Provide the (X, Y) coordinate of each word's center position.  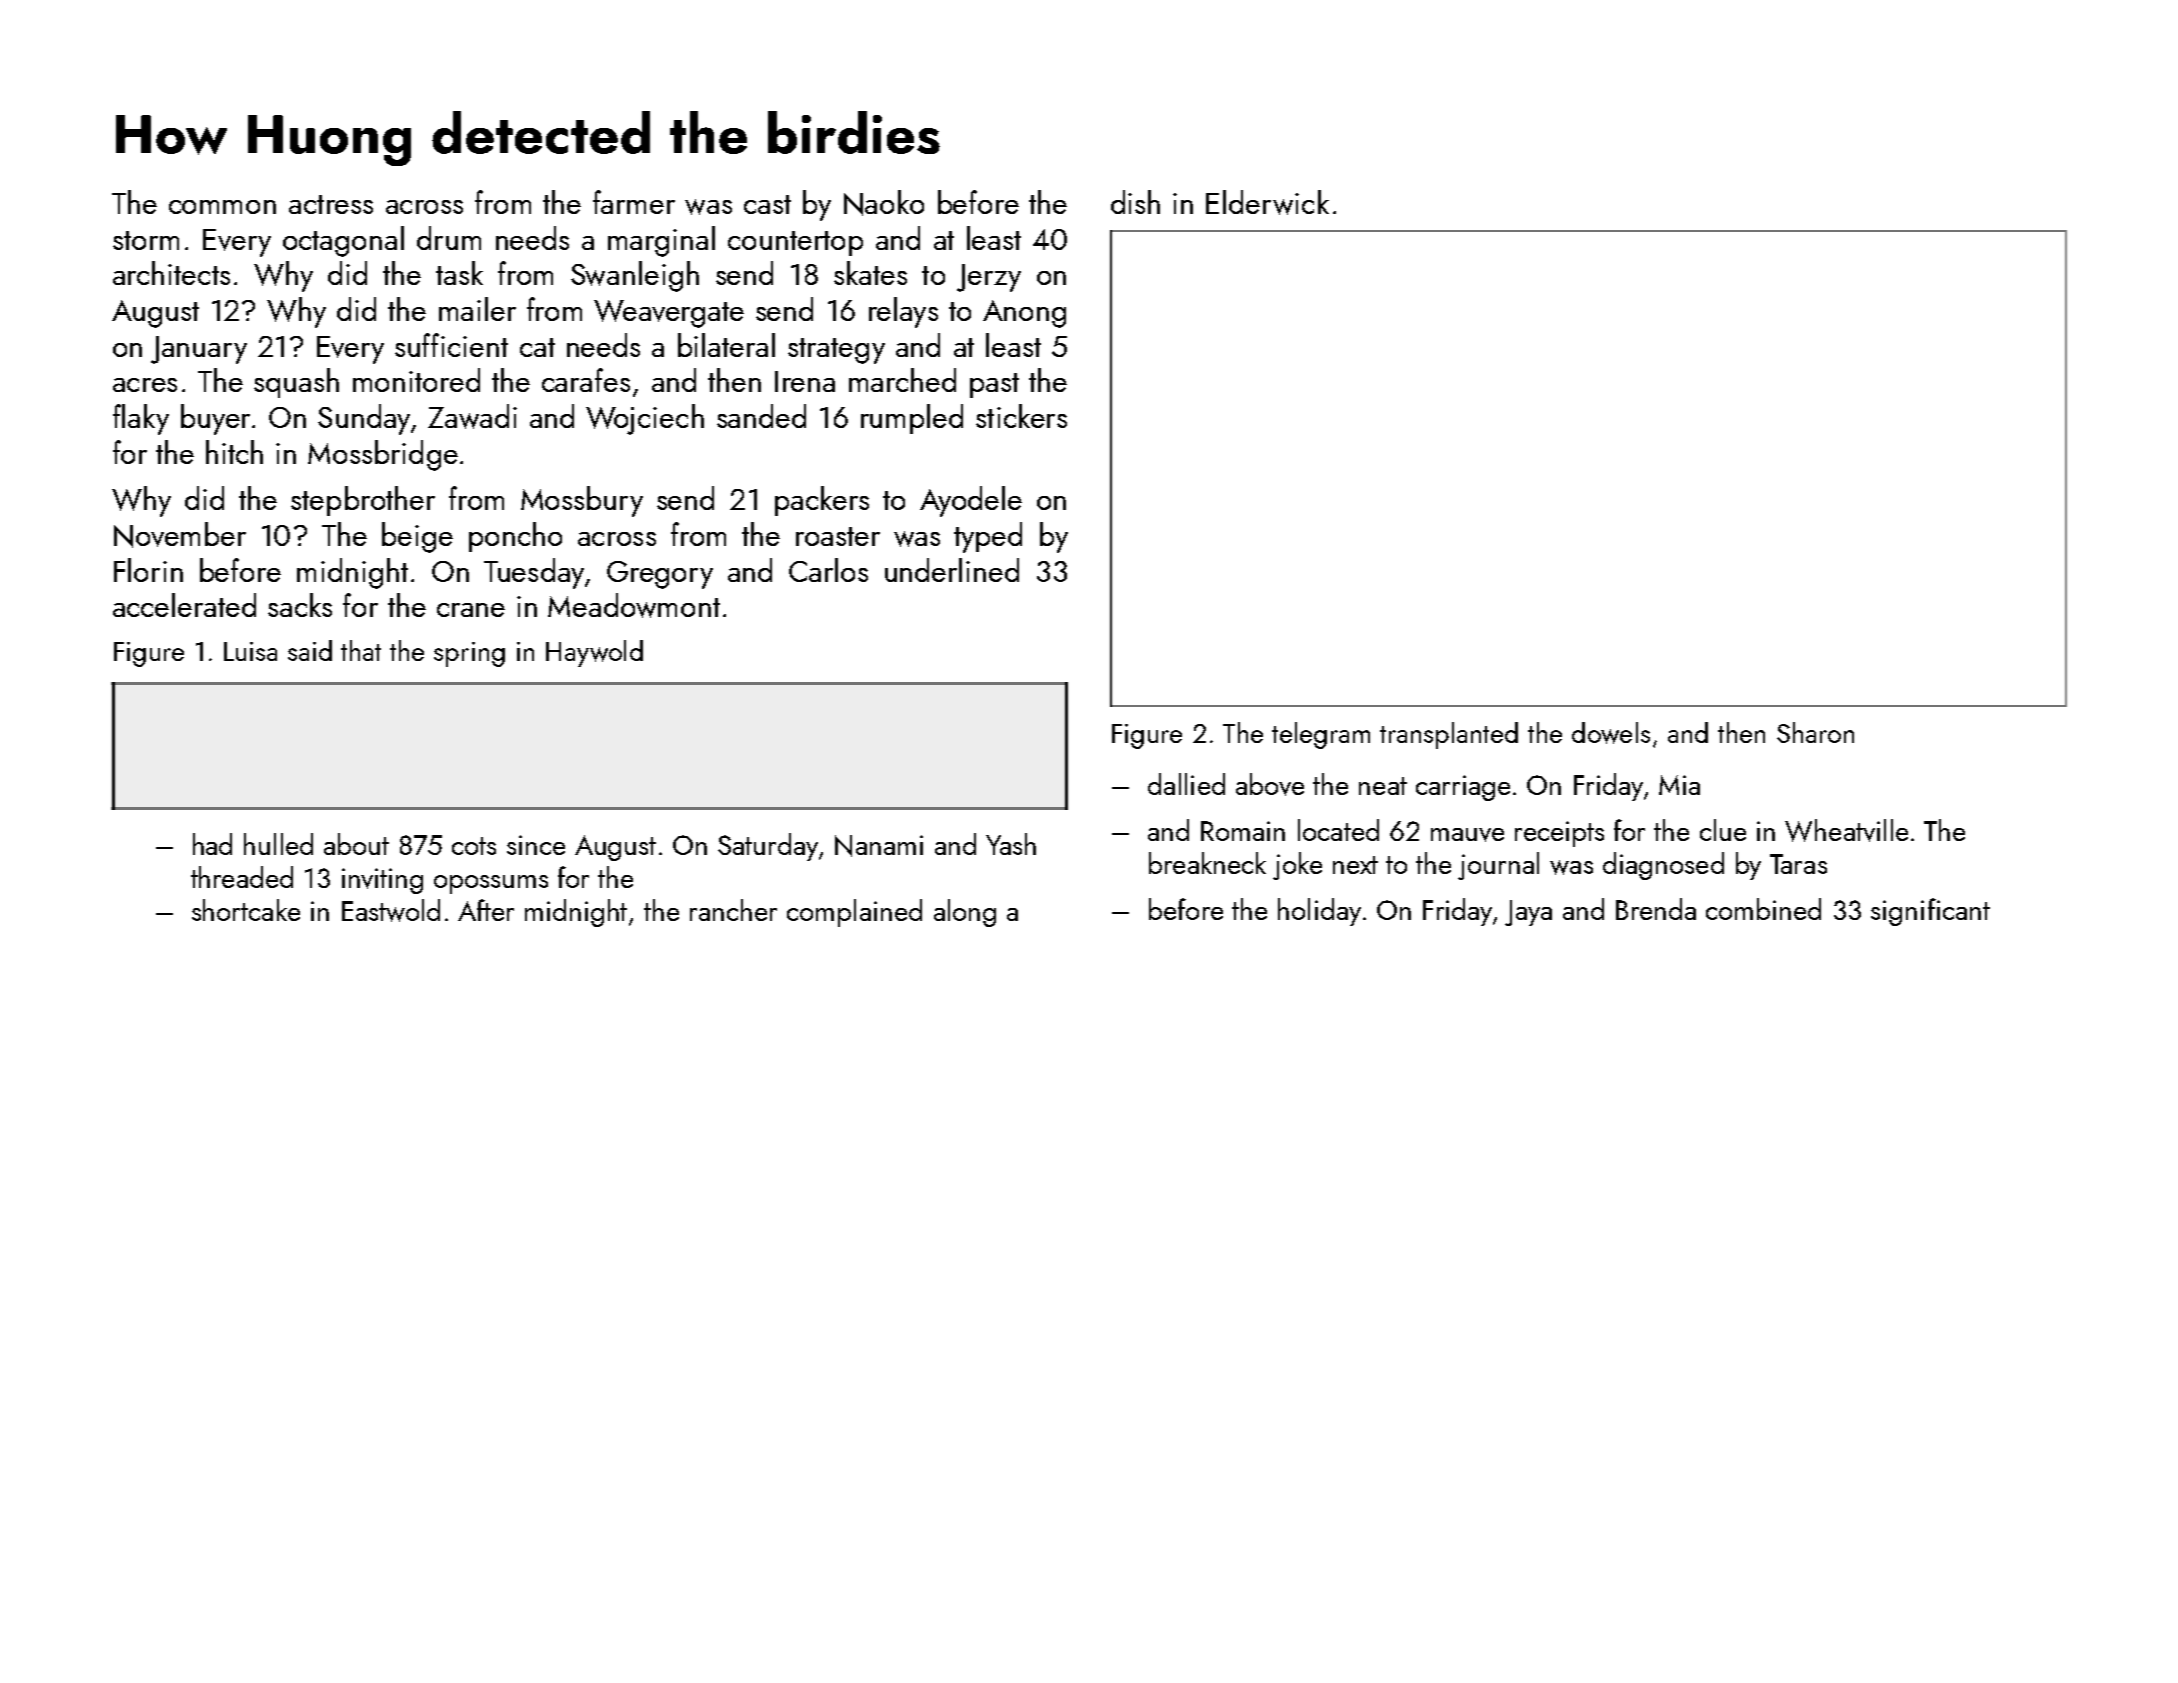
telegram (1321, 735)
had (212, 844)
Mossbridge (383, 455)
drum (449, 238)
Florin (148, 570)
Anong (1024, 314)
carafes (586, 380)
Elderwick (1267, 202)
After (486, 910)
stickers (1021, 416)
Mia (1679, 785)
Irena (805, 381)
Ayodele (971, 501)
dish (1135, 202)
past (994, 385)
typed (988, 537)
